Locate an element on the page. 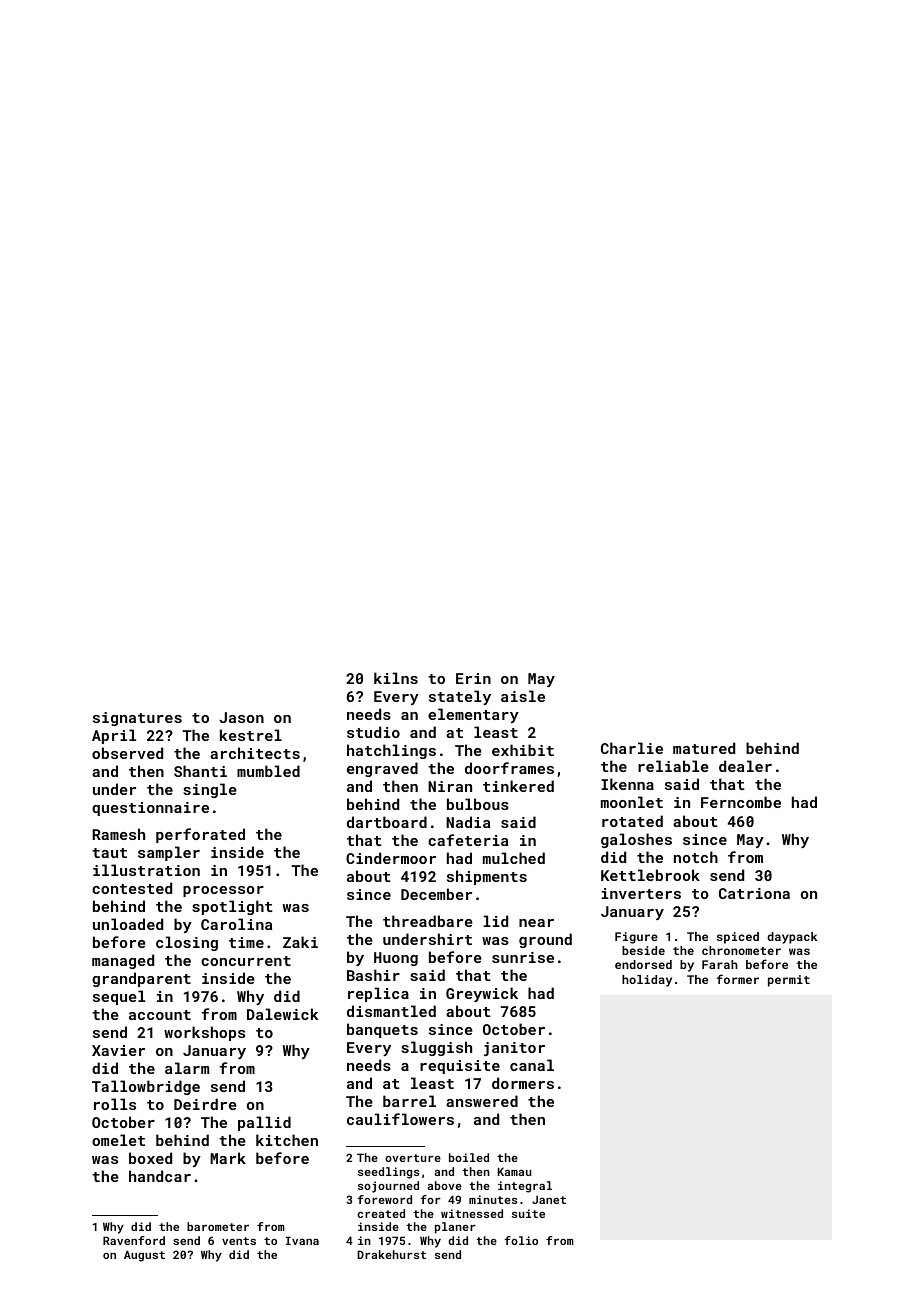  observed is located at coordinates (127, 753).
